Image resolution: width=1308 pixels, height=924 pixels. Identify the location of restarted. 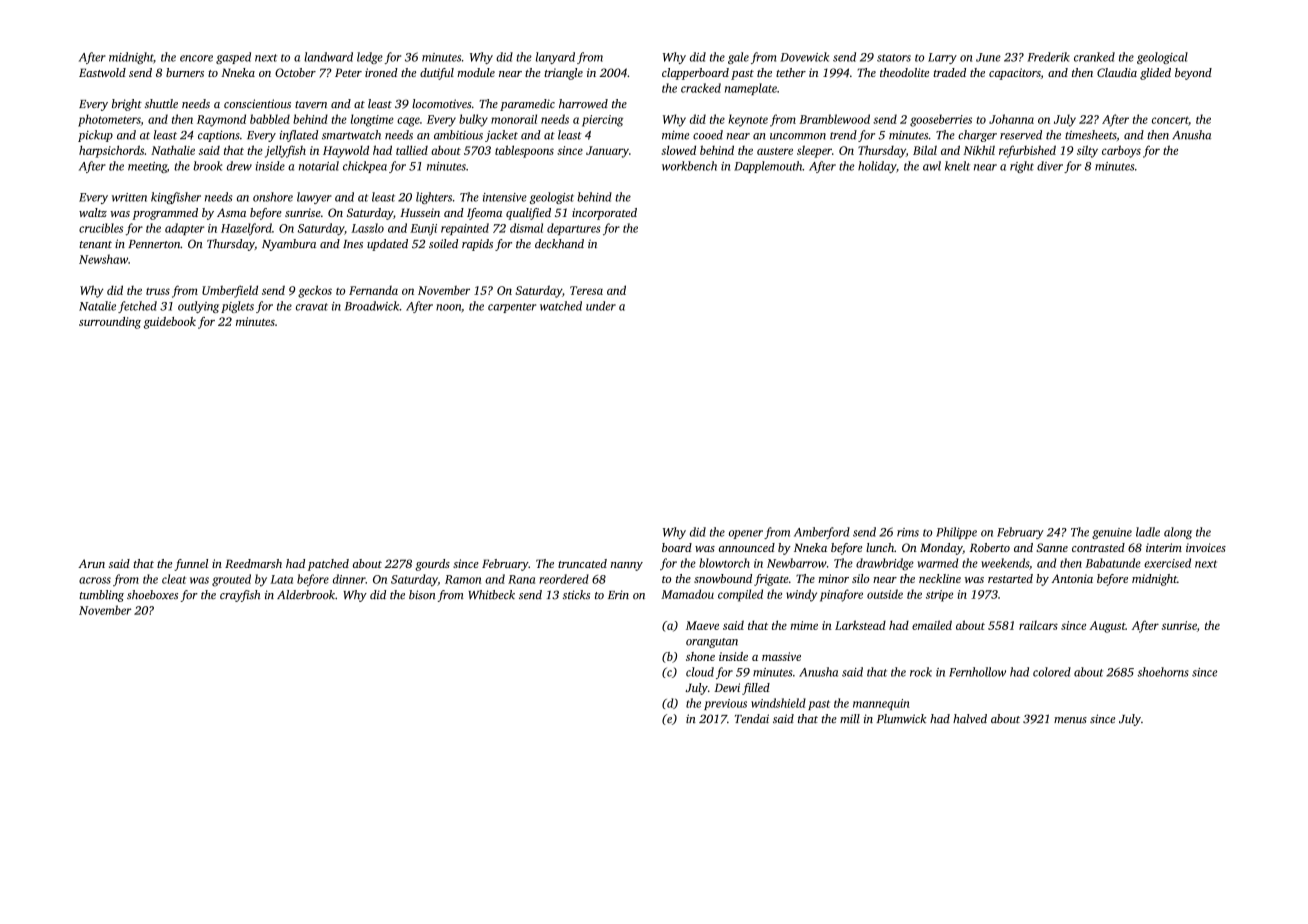
(1010, 578).
